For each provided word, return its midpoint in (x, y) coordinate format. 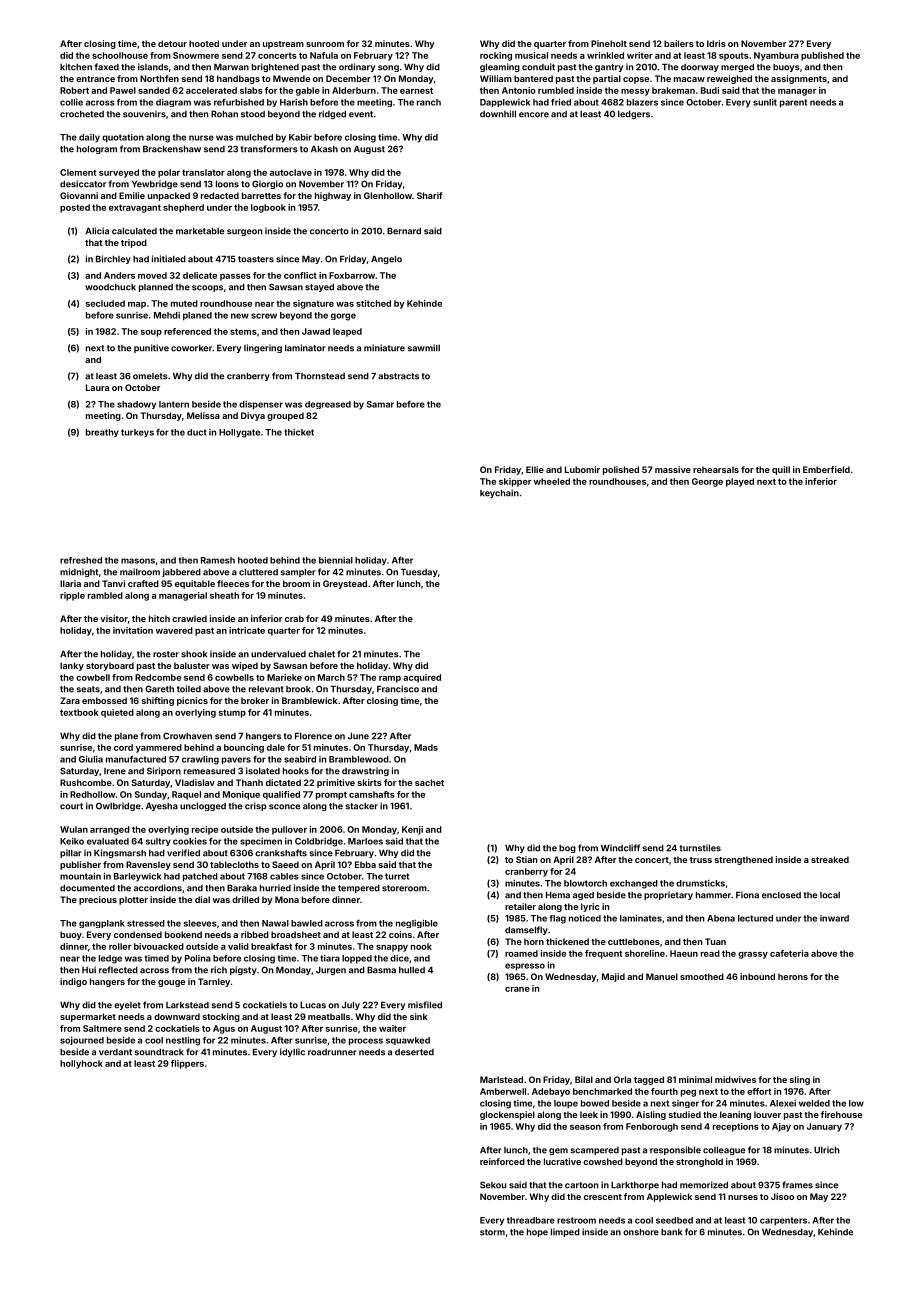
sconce (284, 807)
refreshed (81, 560)
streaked (830, 859)
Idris (716, 43)
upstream (283, 45)
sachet (429, 782)
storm (492, 1232)
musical (531, 55)
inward (834, 918)
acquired (422, 678)
